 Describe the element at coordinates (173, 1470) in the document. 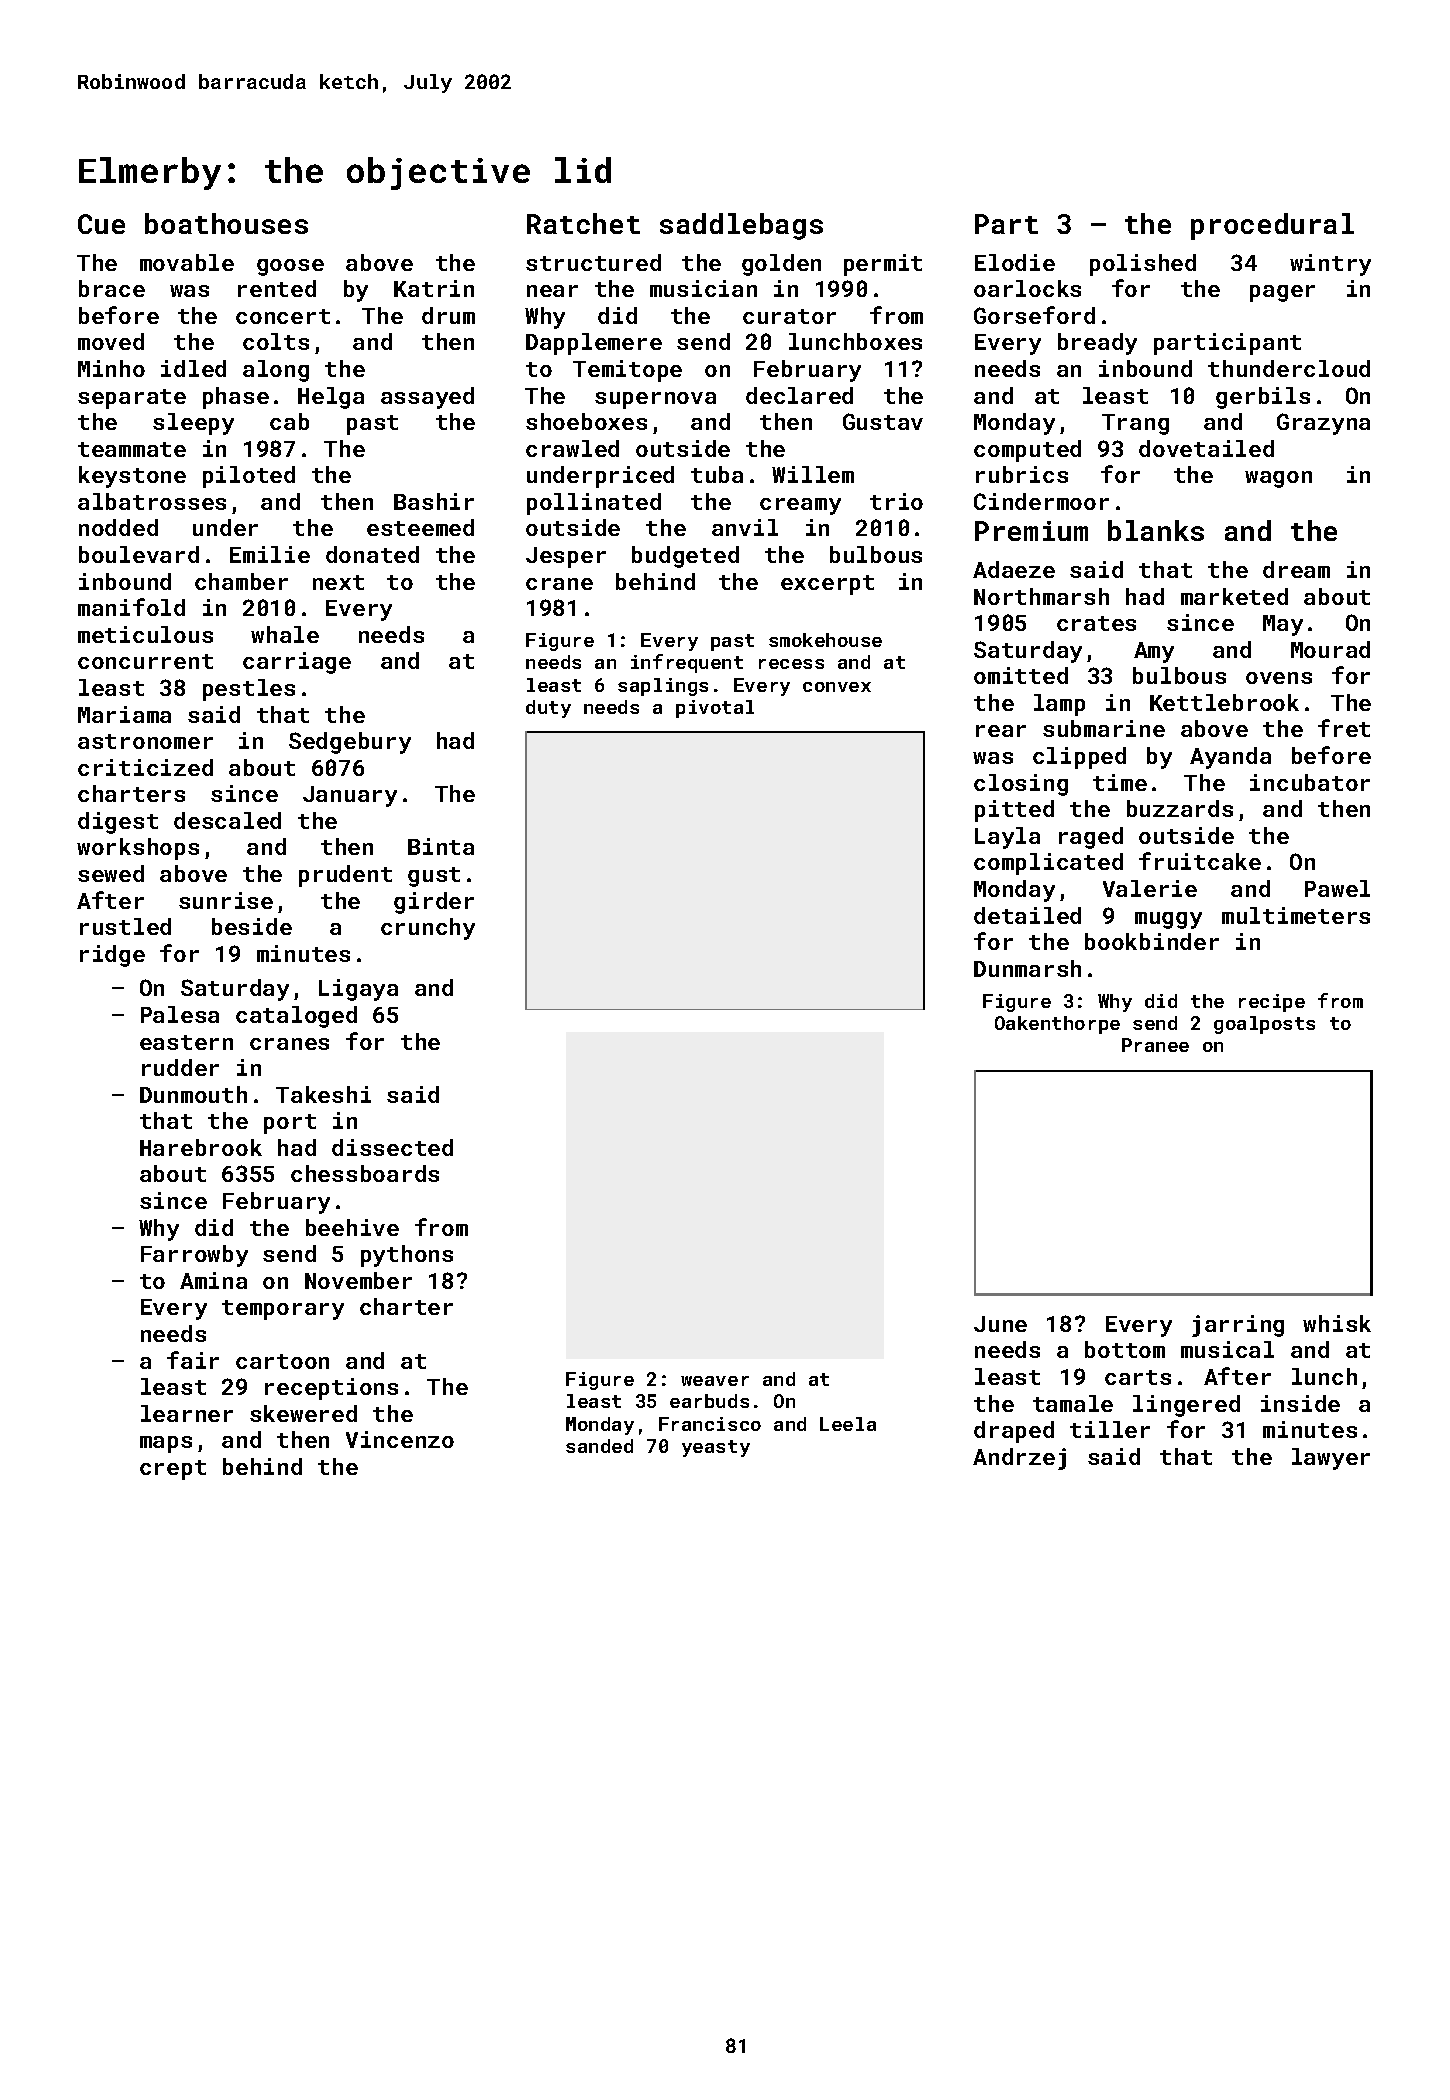

I see `crept` at that location.
